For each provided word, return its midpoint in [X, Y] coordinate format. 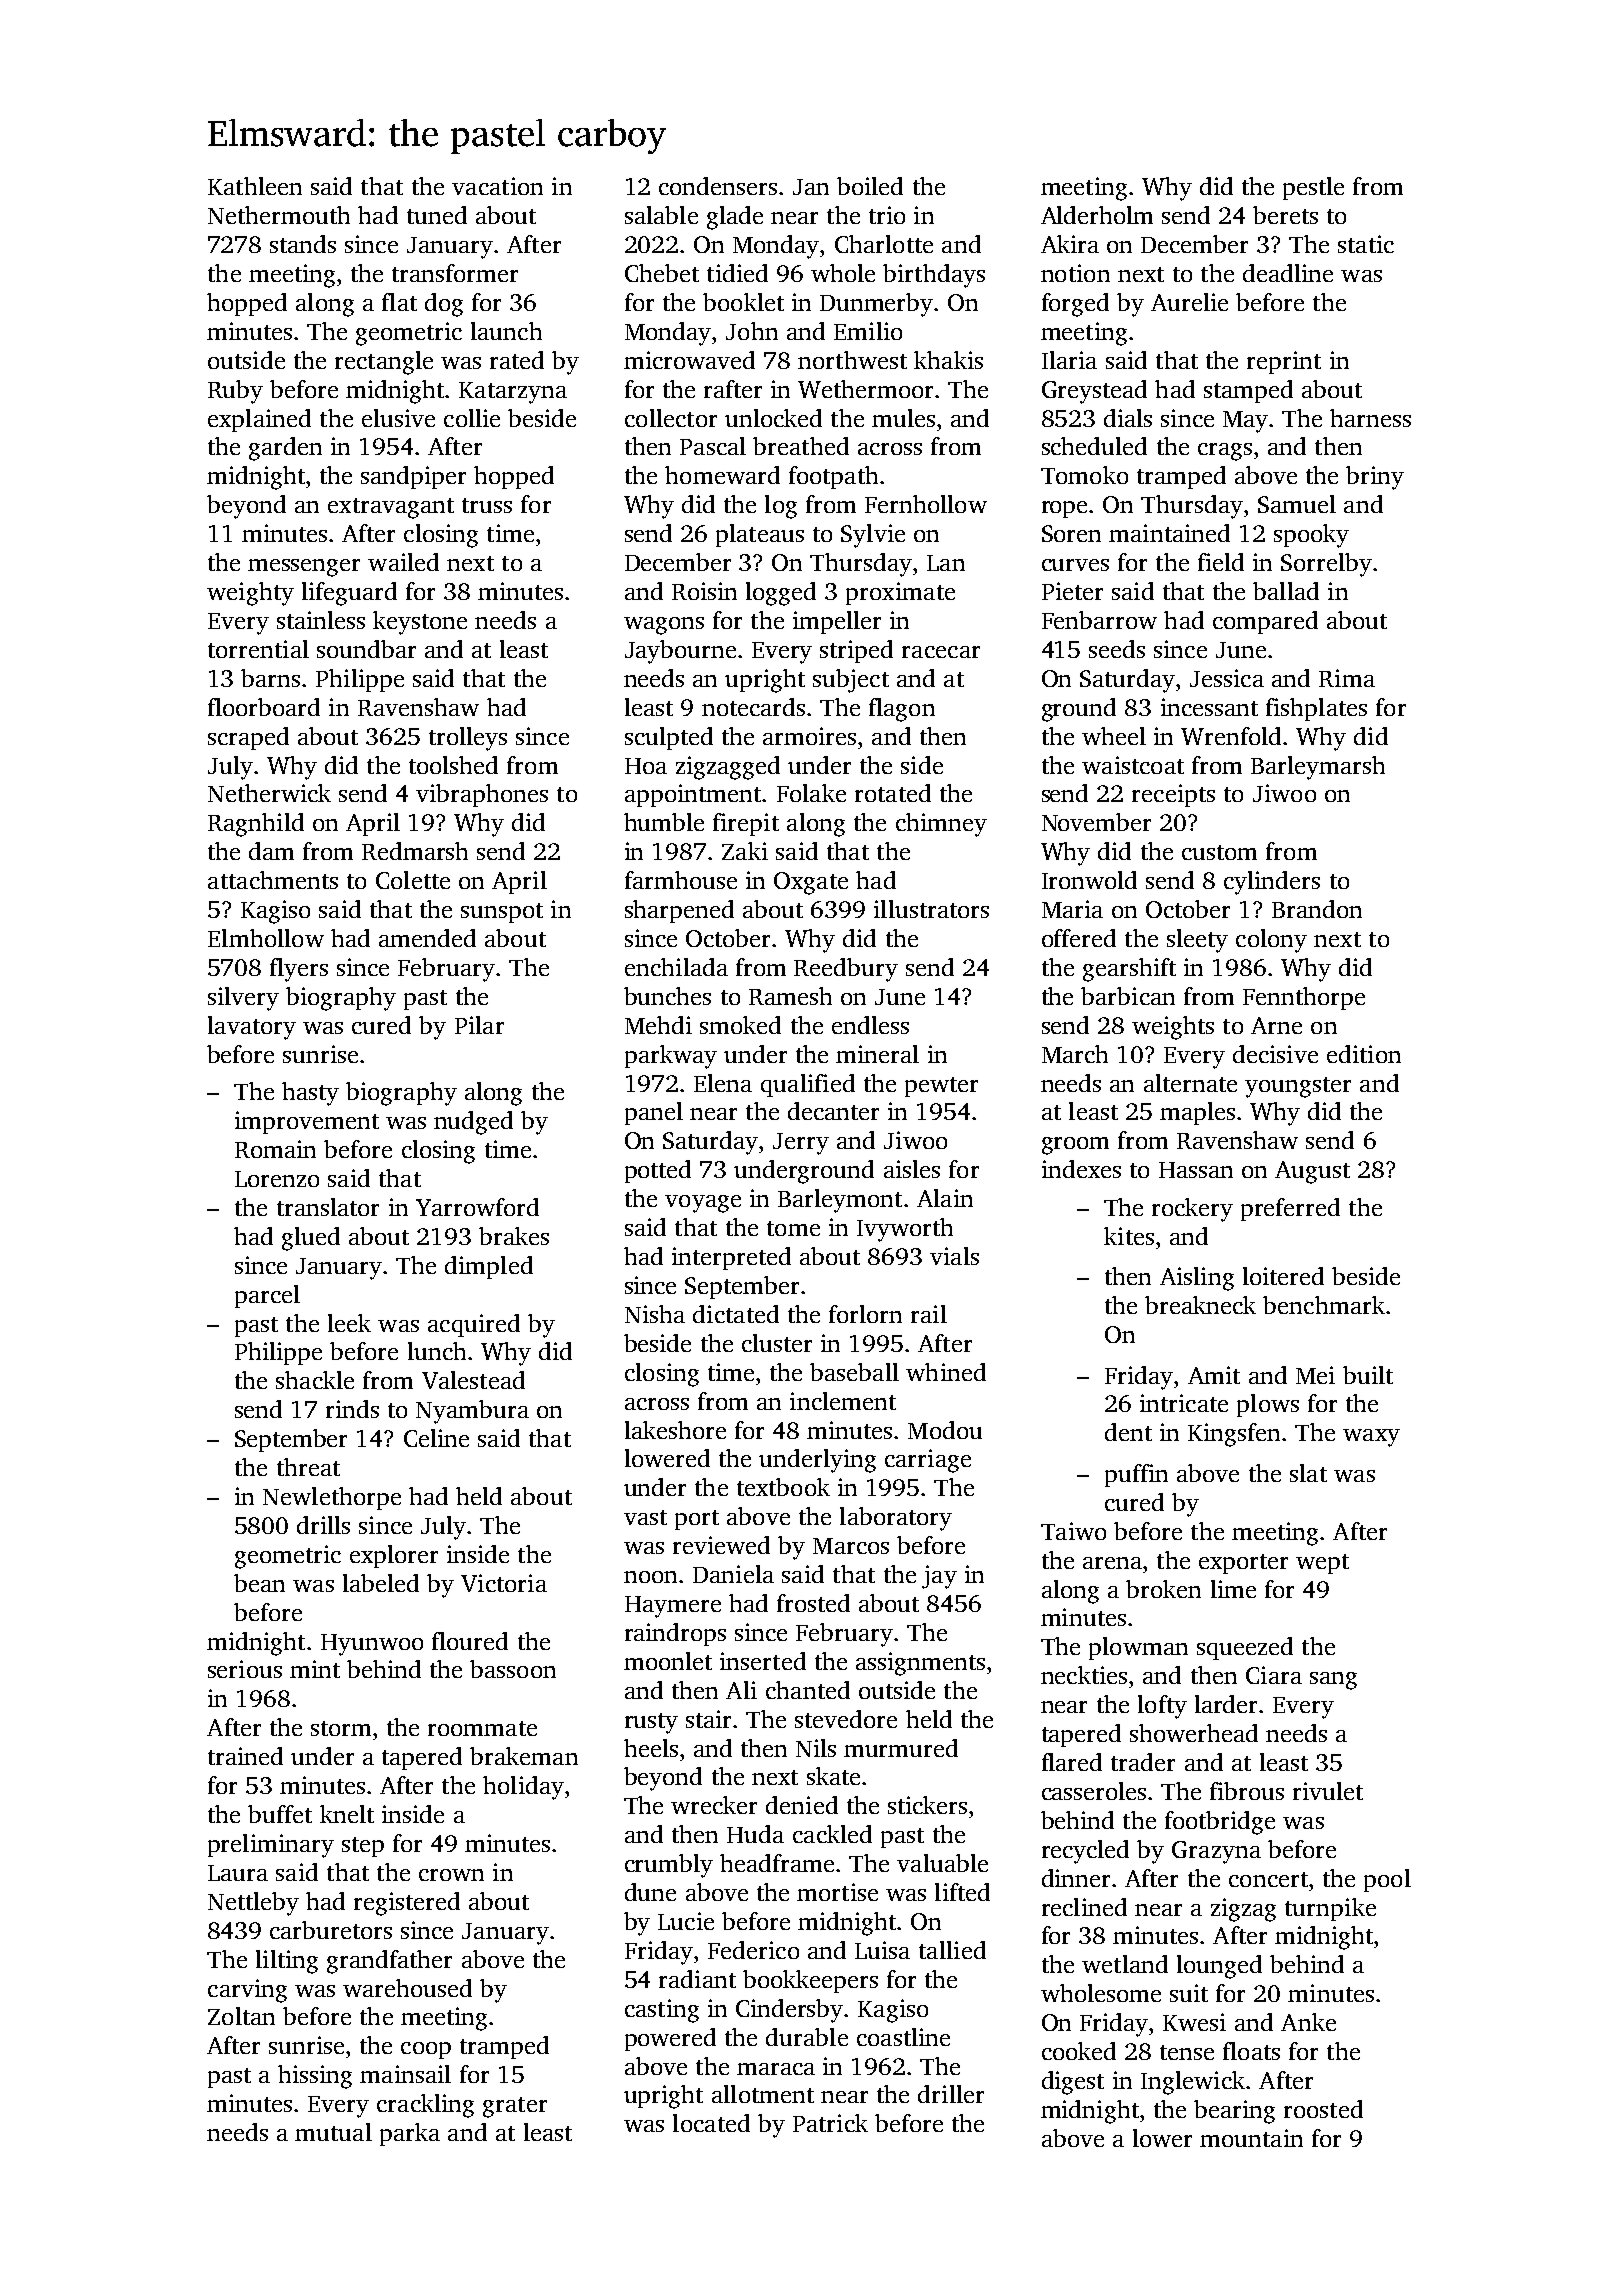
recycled [1085, 1852]
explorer [394, 1556]
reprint [1284, 362]
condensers [718, 186]
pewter [941, 1087]
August [1312, 1172]
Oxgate [811, 883]
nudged [473, 1123]
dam [271, 851]
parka [410, 2134]
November [1096, 822]
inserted [763, 1661]
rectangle [384, 363]
